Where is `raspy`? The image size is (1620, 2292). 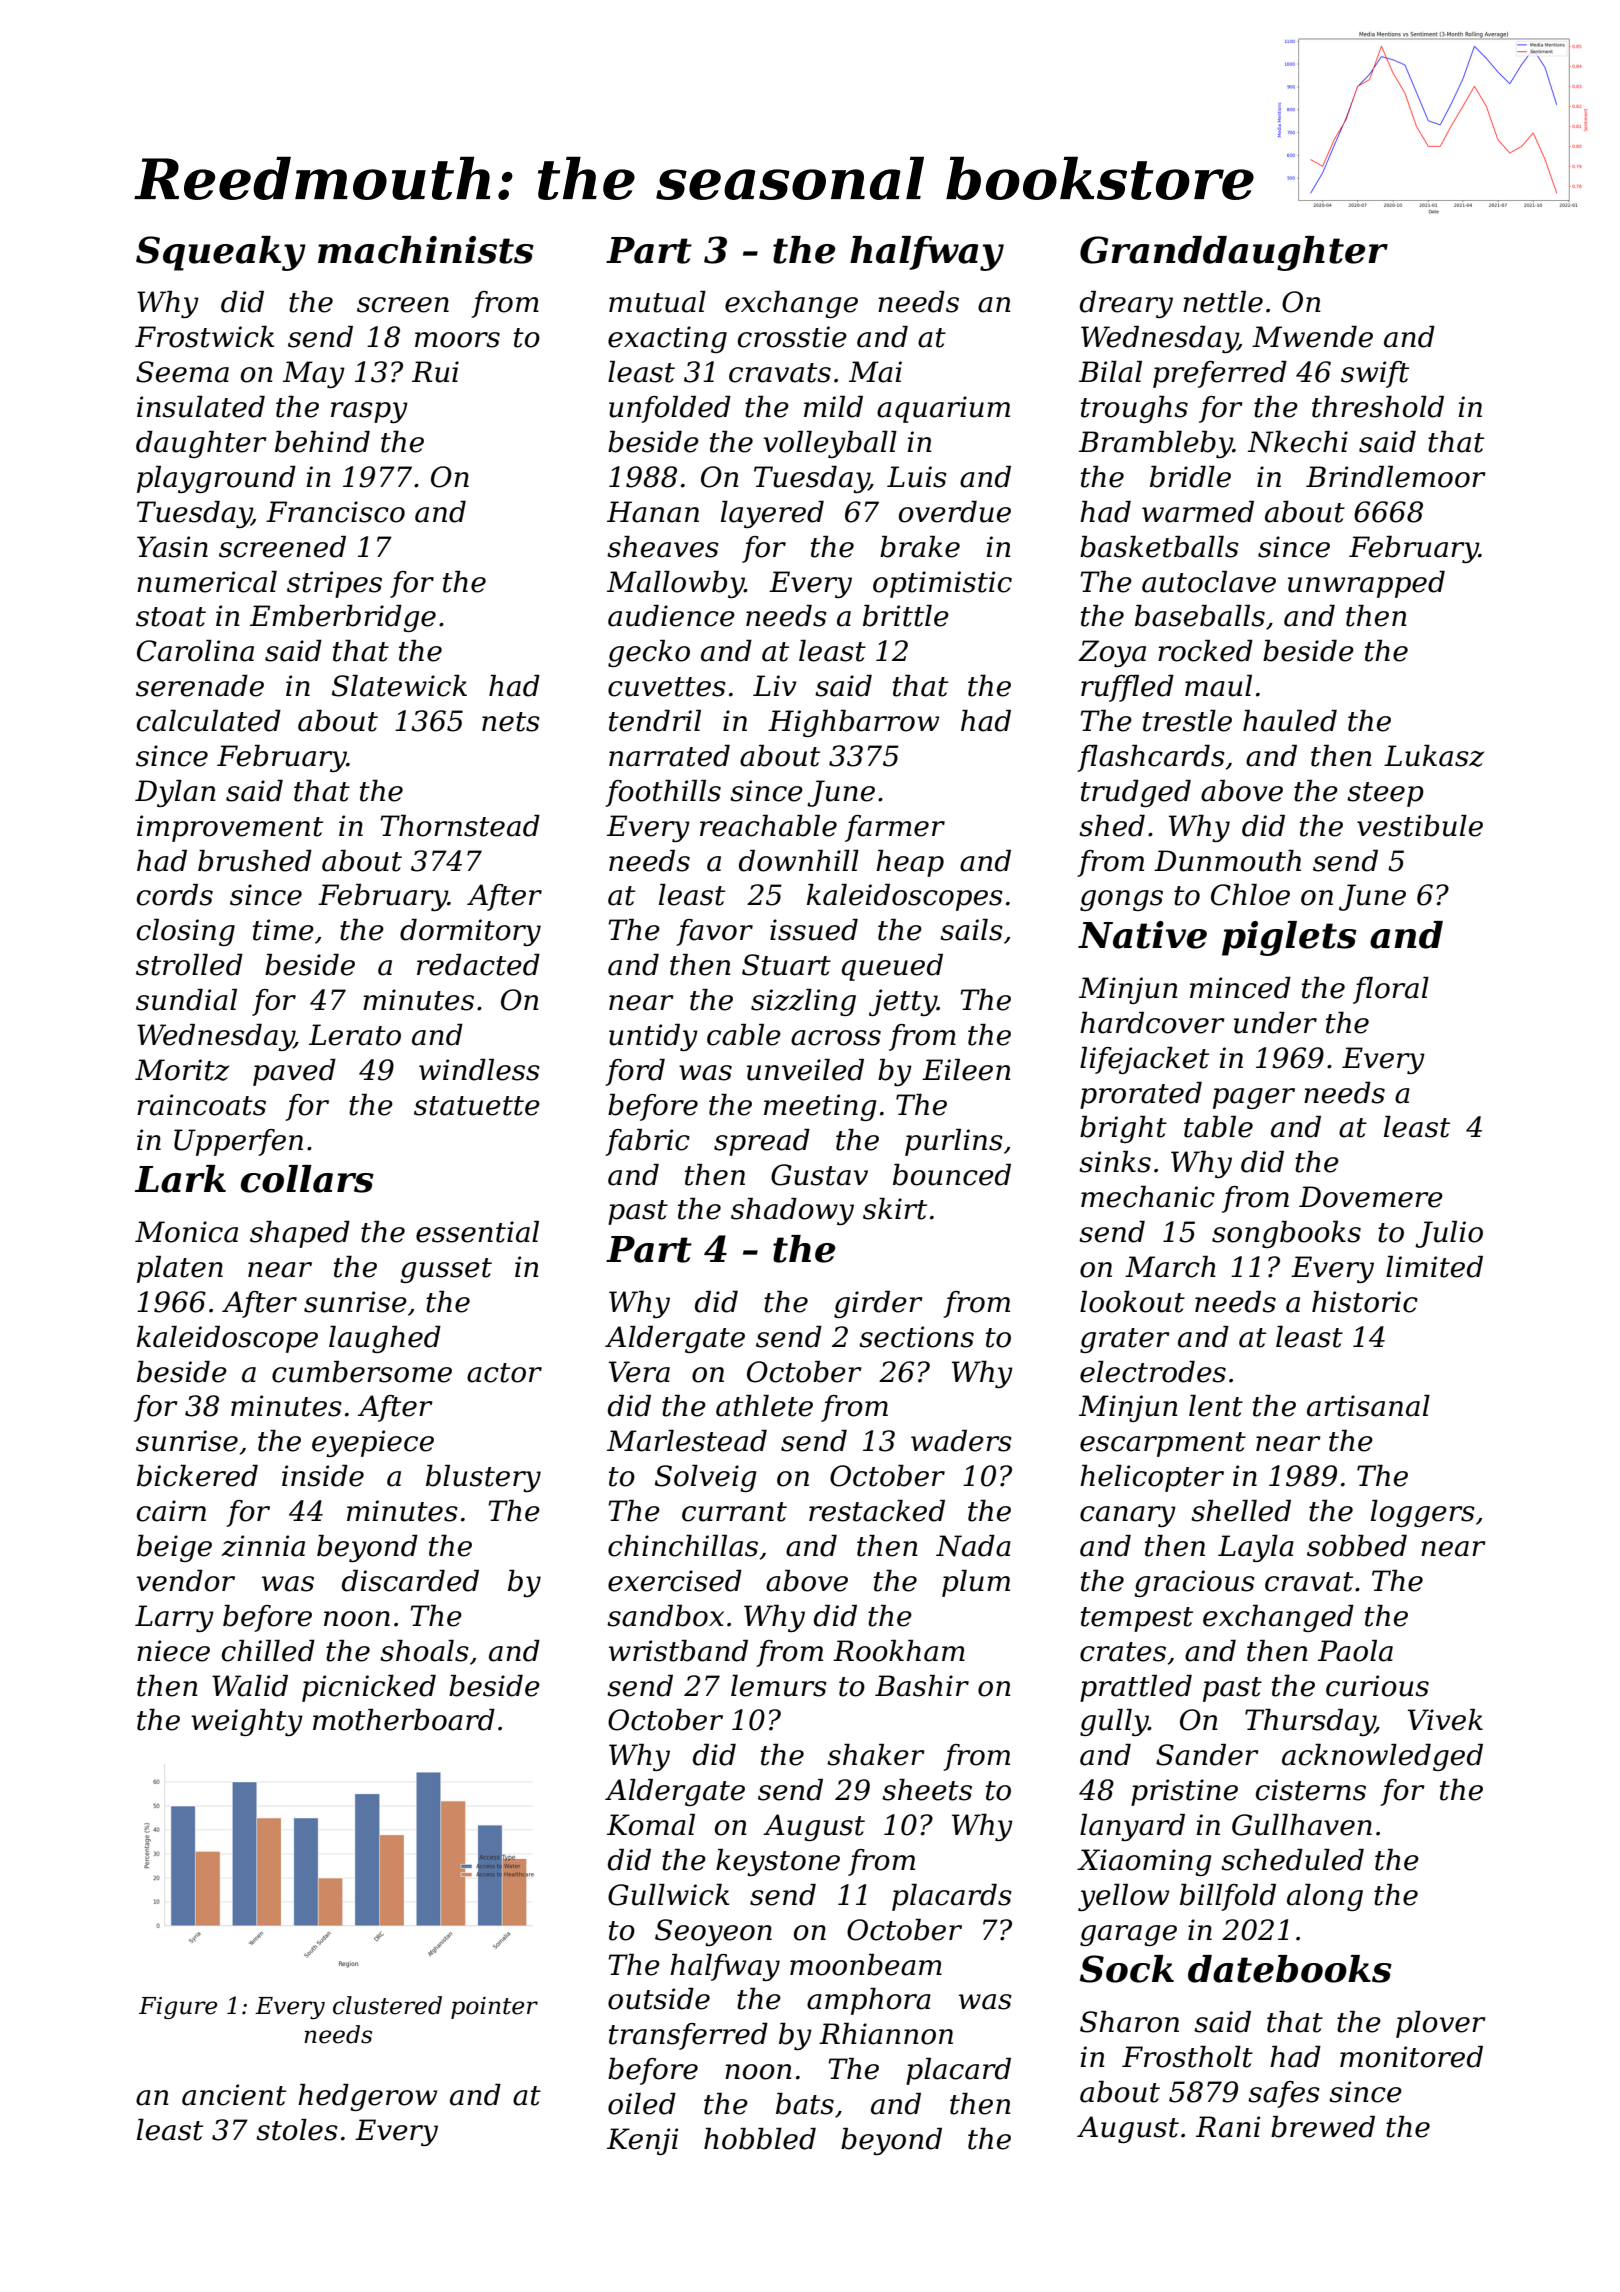
raspy is located at coordinates (369, 412).
